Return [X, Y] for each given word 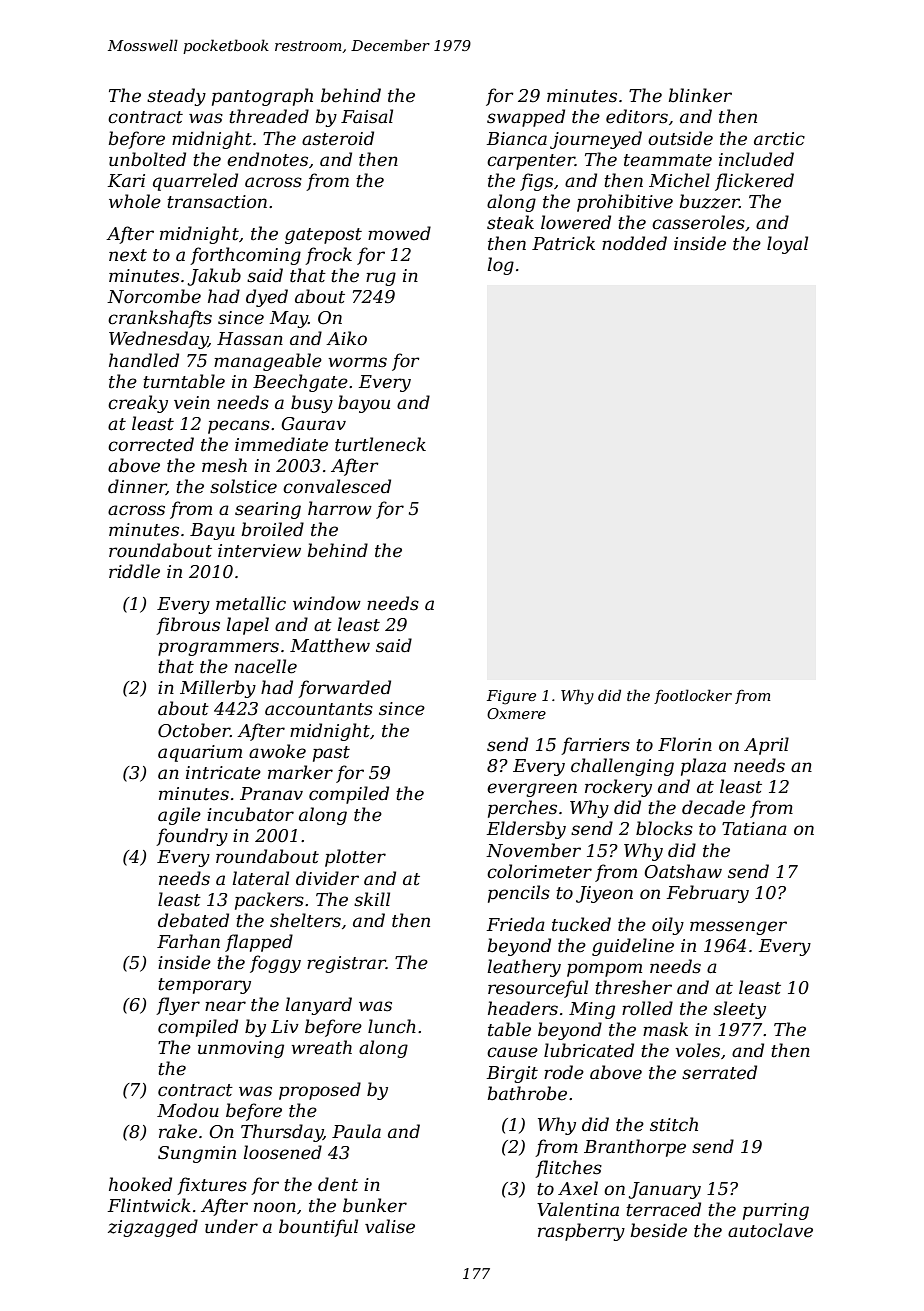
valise [390, 1226]
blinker [700, 95]
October [194, 730]
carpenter [531, 162]
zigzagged [153, 1228]
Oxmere [516, 713]
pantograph [262, 97]
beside [658, 1230]
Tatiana [754, 828]
